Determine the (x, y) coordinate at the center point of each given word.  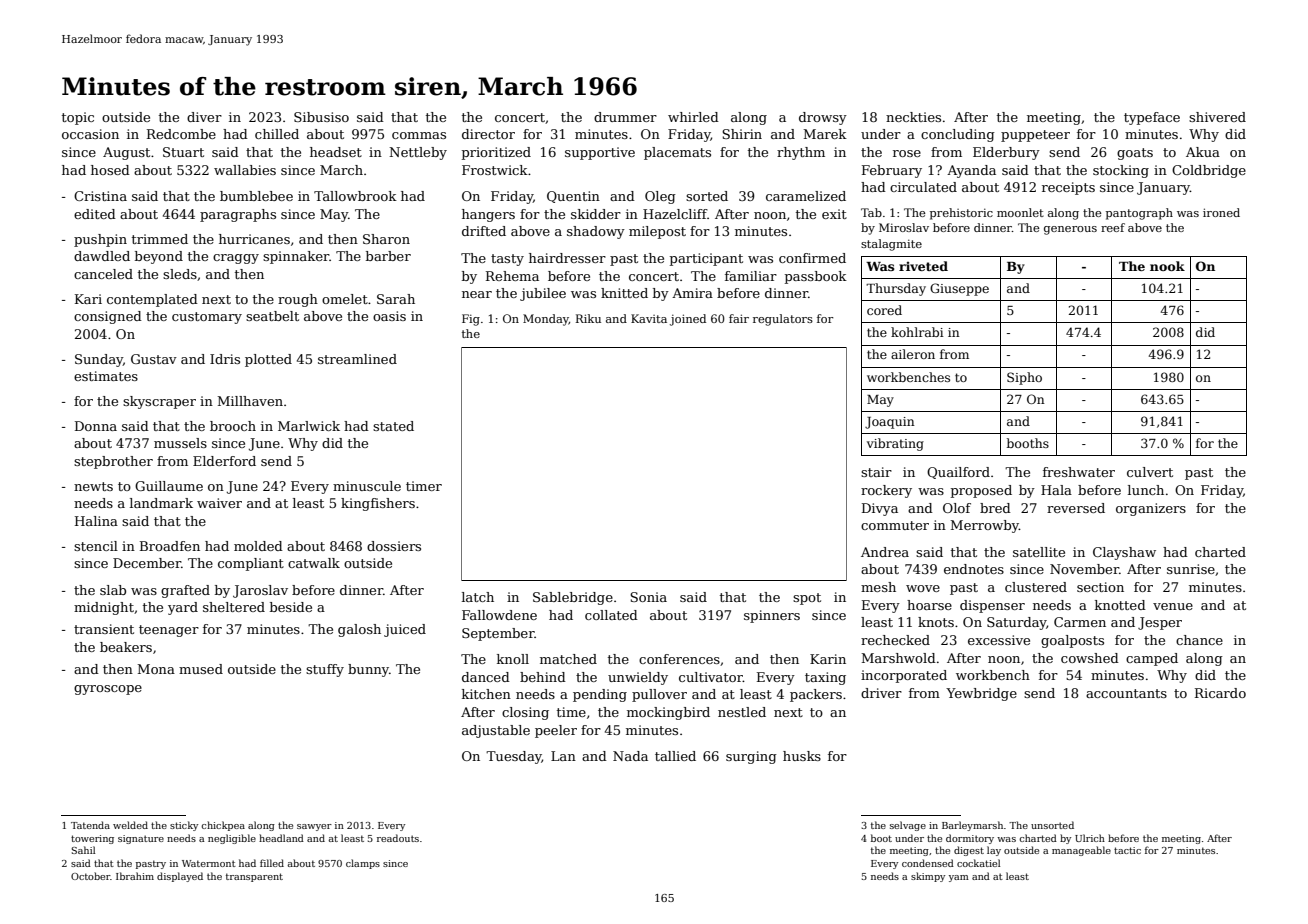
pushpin (100, 240)
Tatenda (90, 825)
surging (751, 757)
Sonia (648, 597)
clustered (1036, 587)
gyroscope (108, 690)
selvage (908, 826)
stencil (96, 546)
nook (1167, 266)
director (488, 134)
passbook (816, 277)
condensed (928, 863)
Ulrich (1090, 838)
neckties (913, 117)
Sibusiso (321, 117)
